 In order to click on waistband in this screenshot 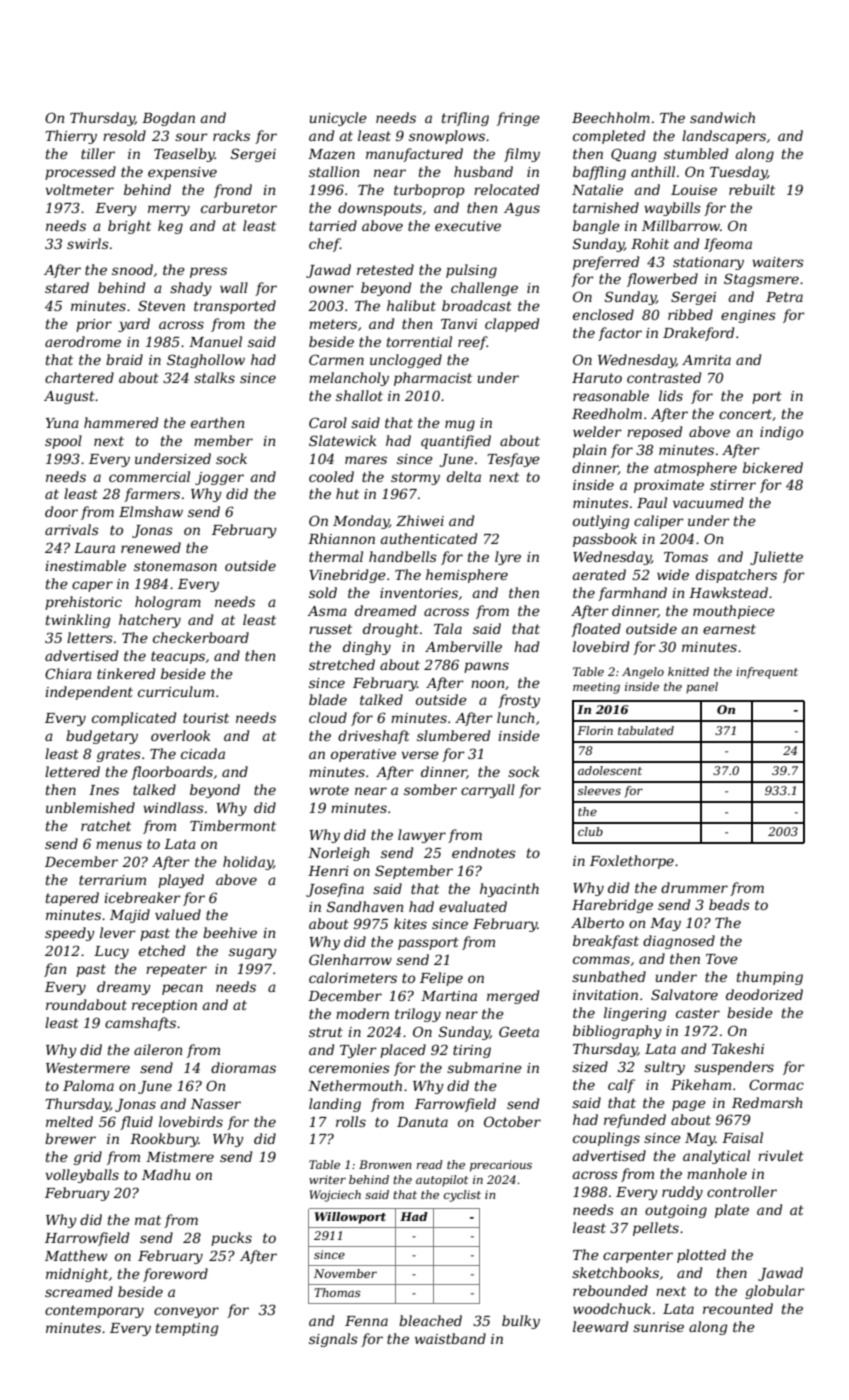, I will do `click(450, 1338)`.
